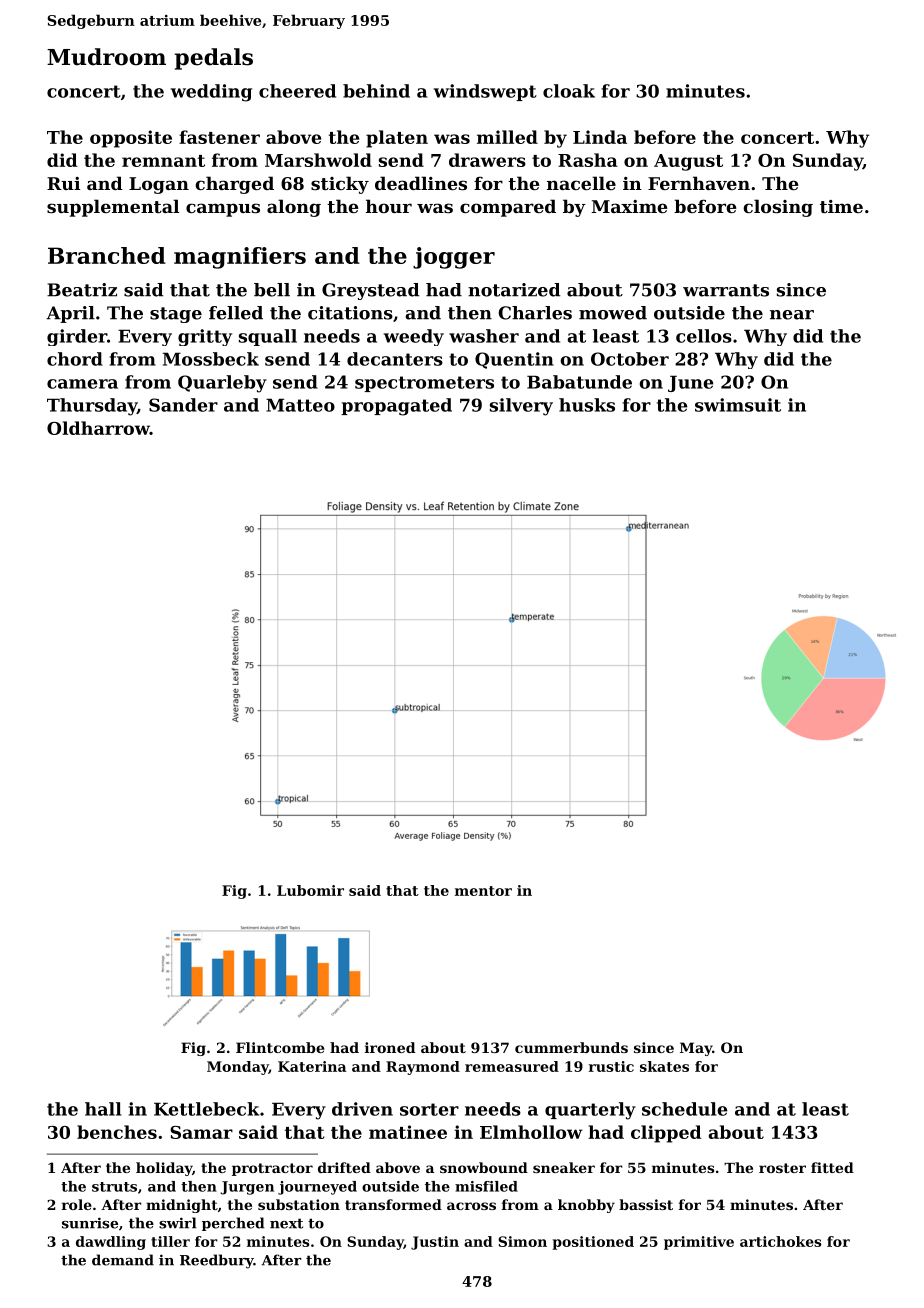  I want to click on citations, so click(350, 313).
